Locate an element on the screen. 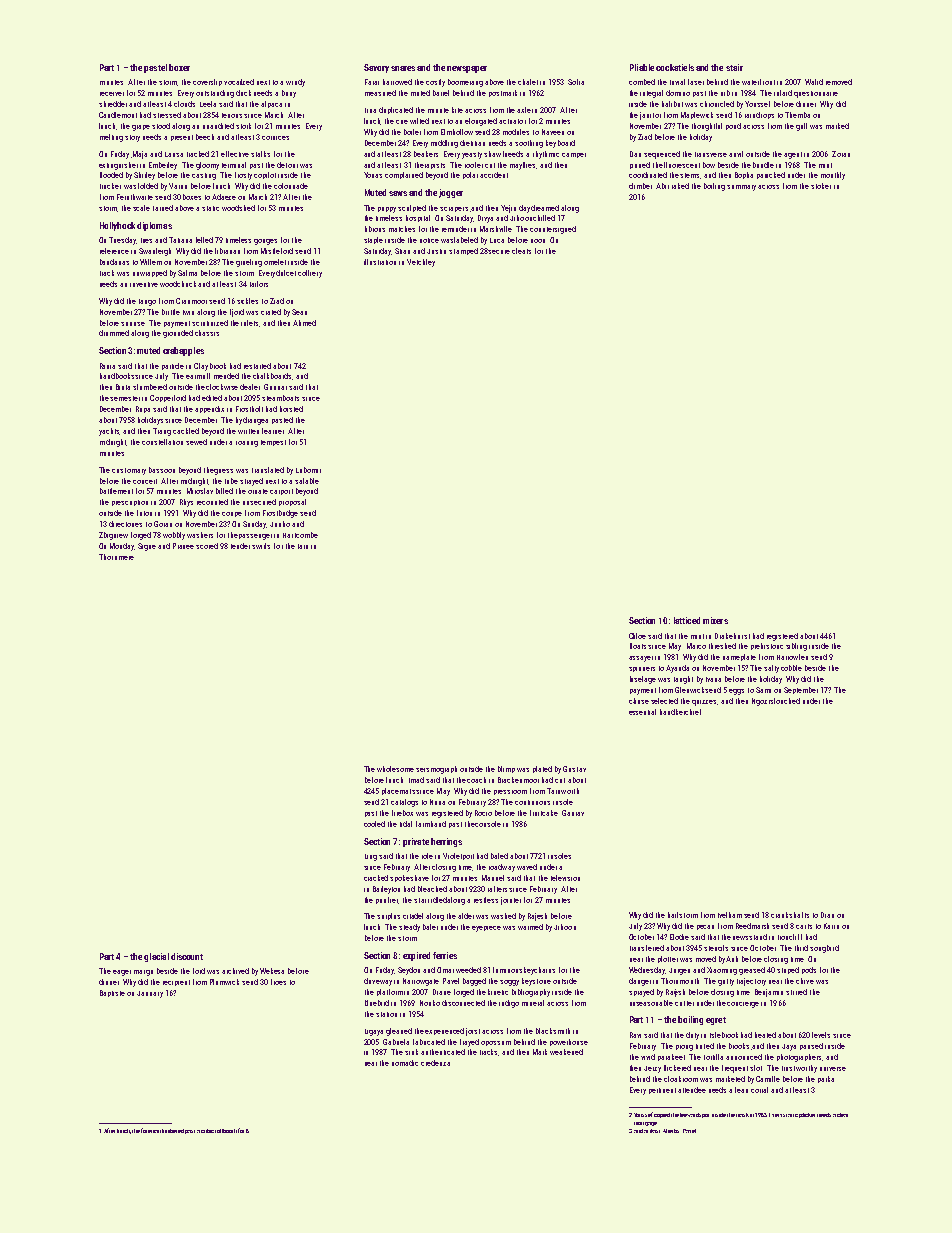 The width and height of the screenshot is (952, 1233). dealer is located at coordinates (250, 387).
